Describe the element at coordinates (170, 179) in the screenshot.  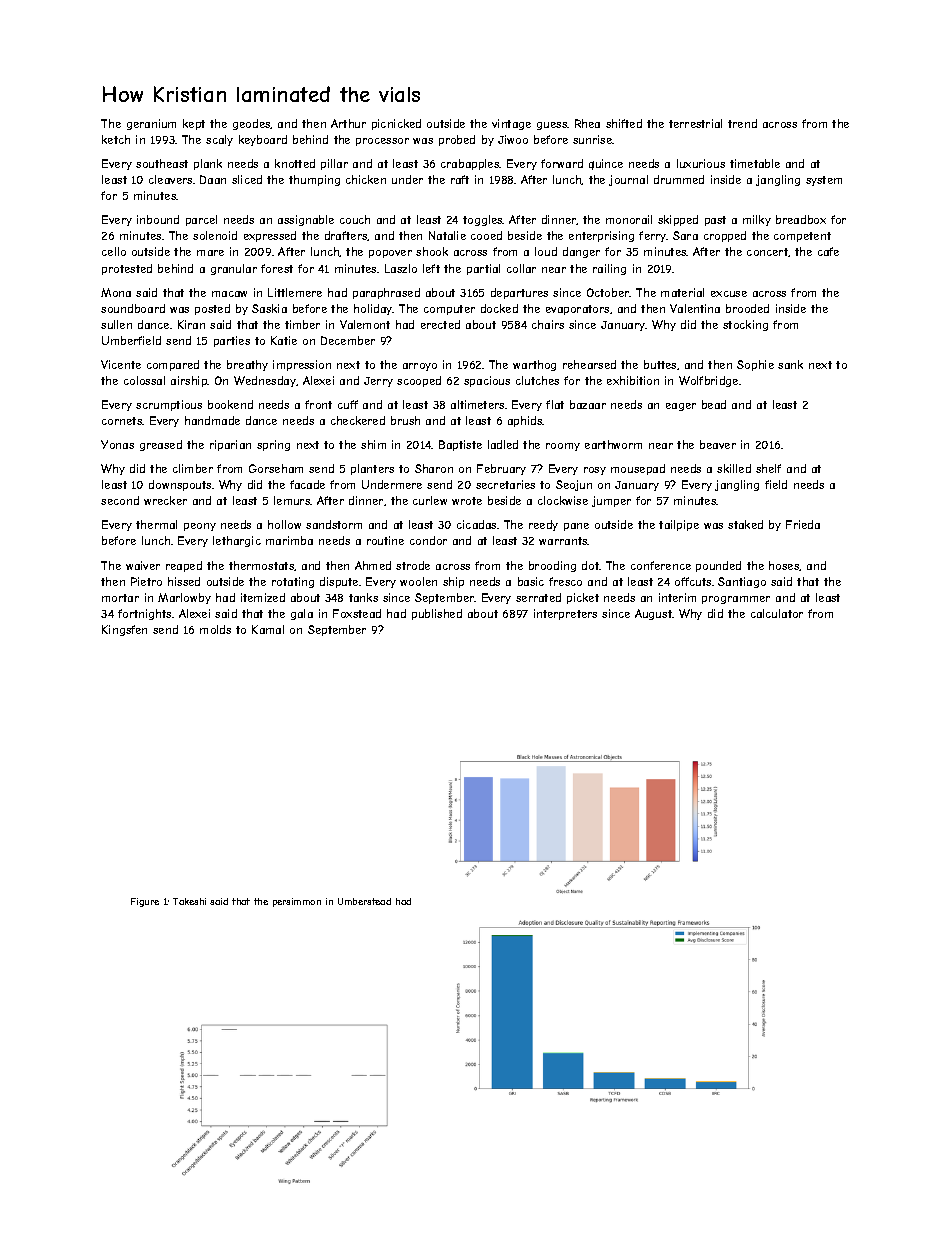
I see `cleavers` at that location.
